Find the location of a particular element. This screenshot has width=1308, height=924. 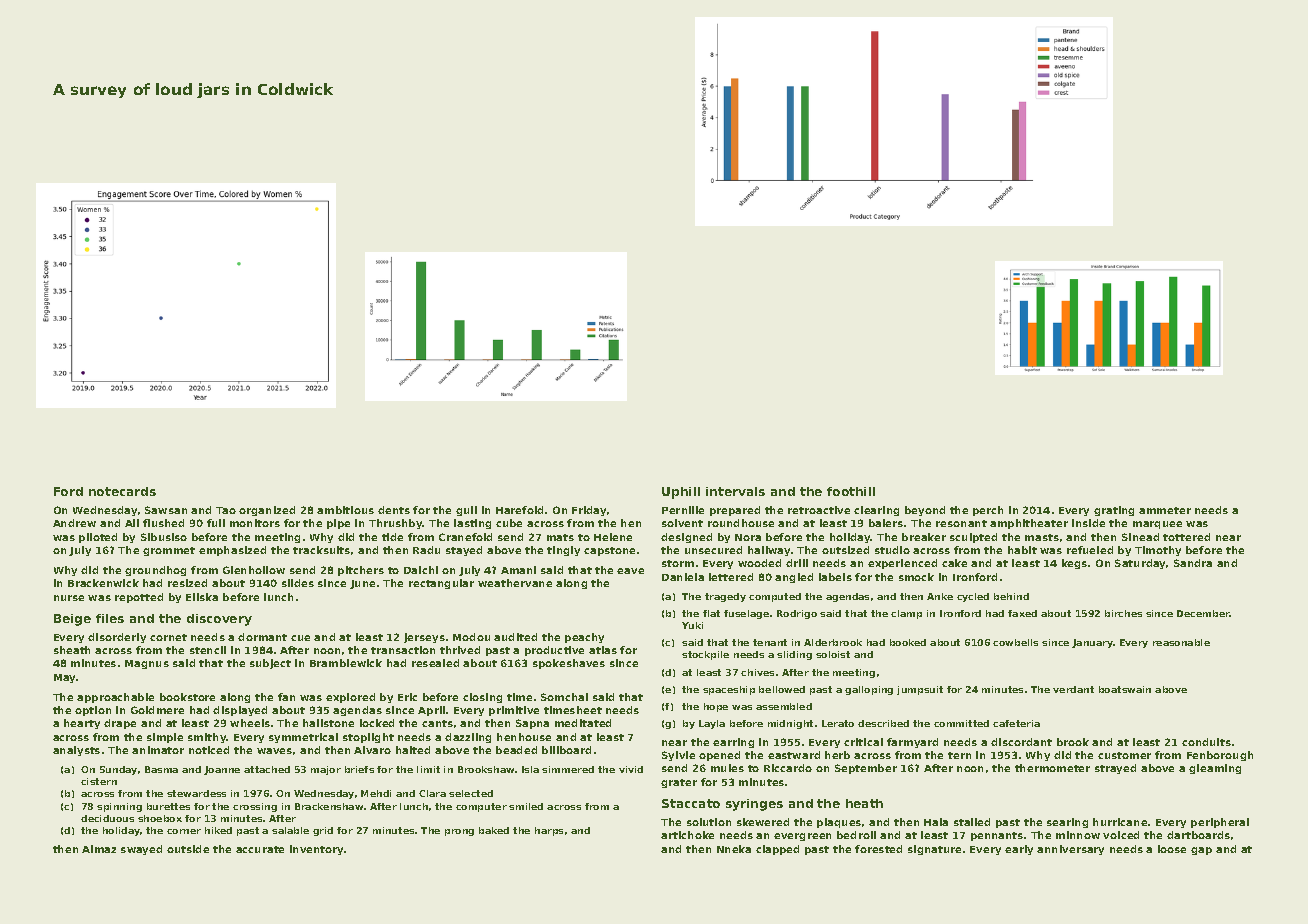

thermometer is located at coordinates (1052, 768).
